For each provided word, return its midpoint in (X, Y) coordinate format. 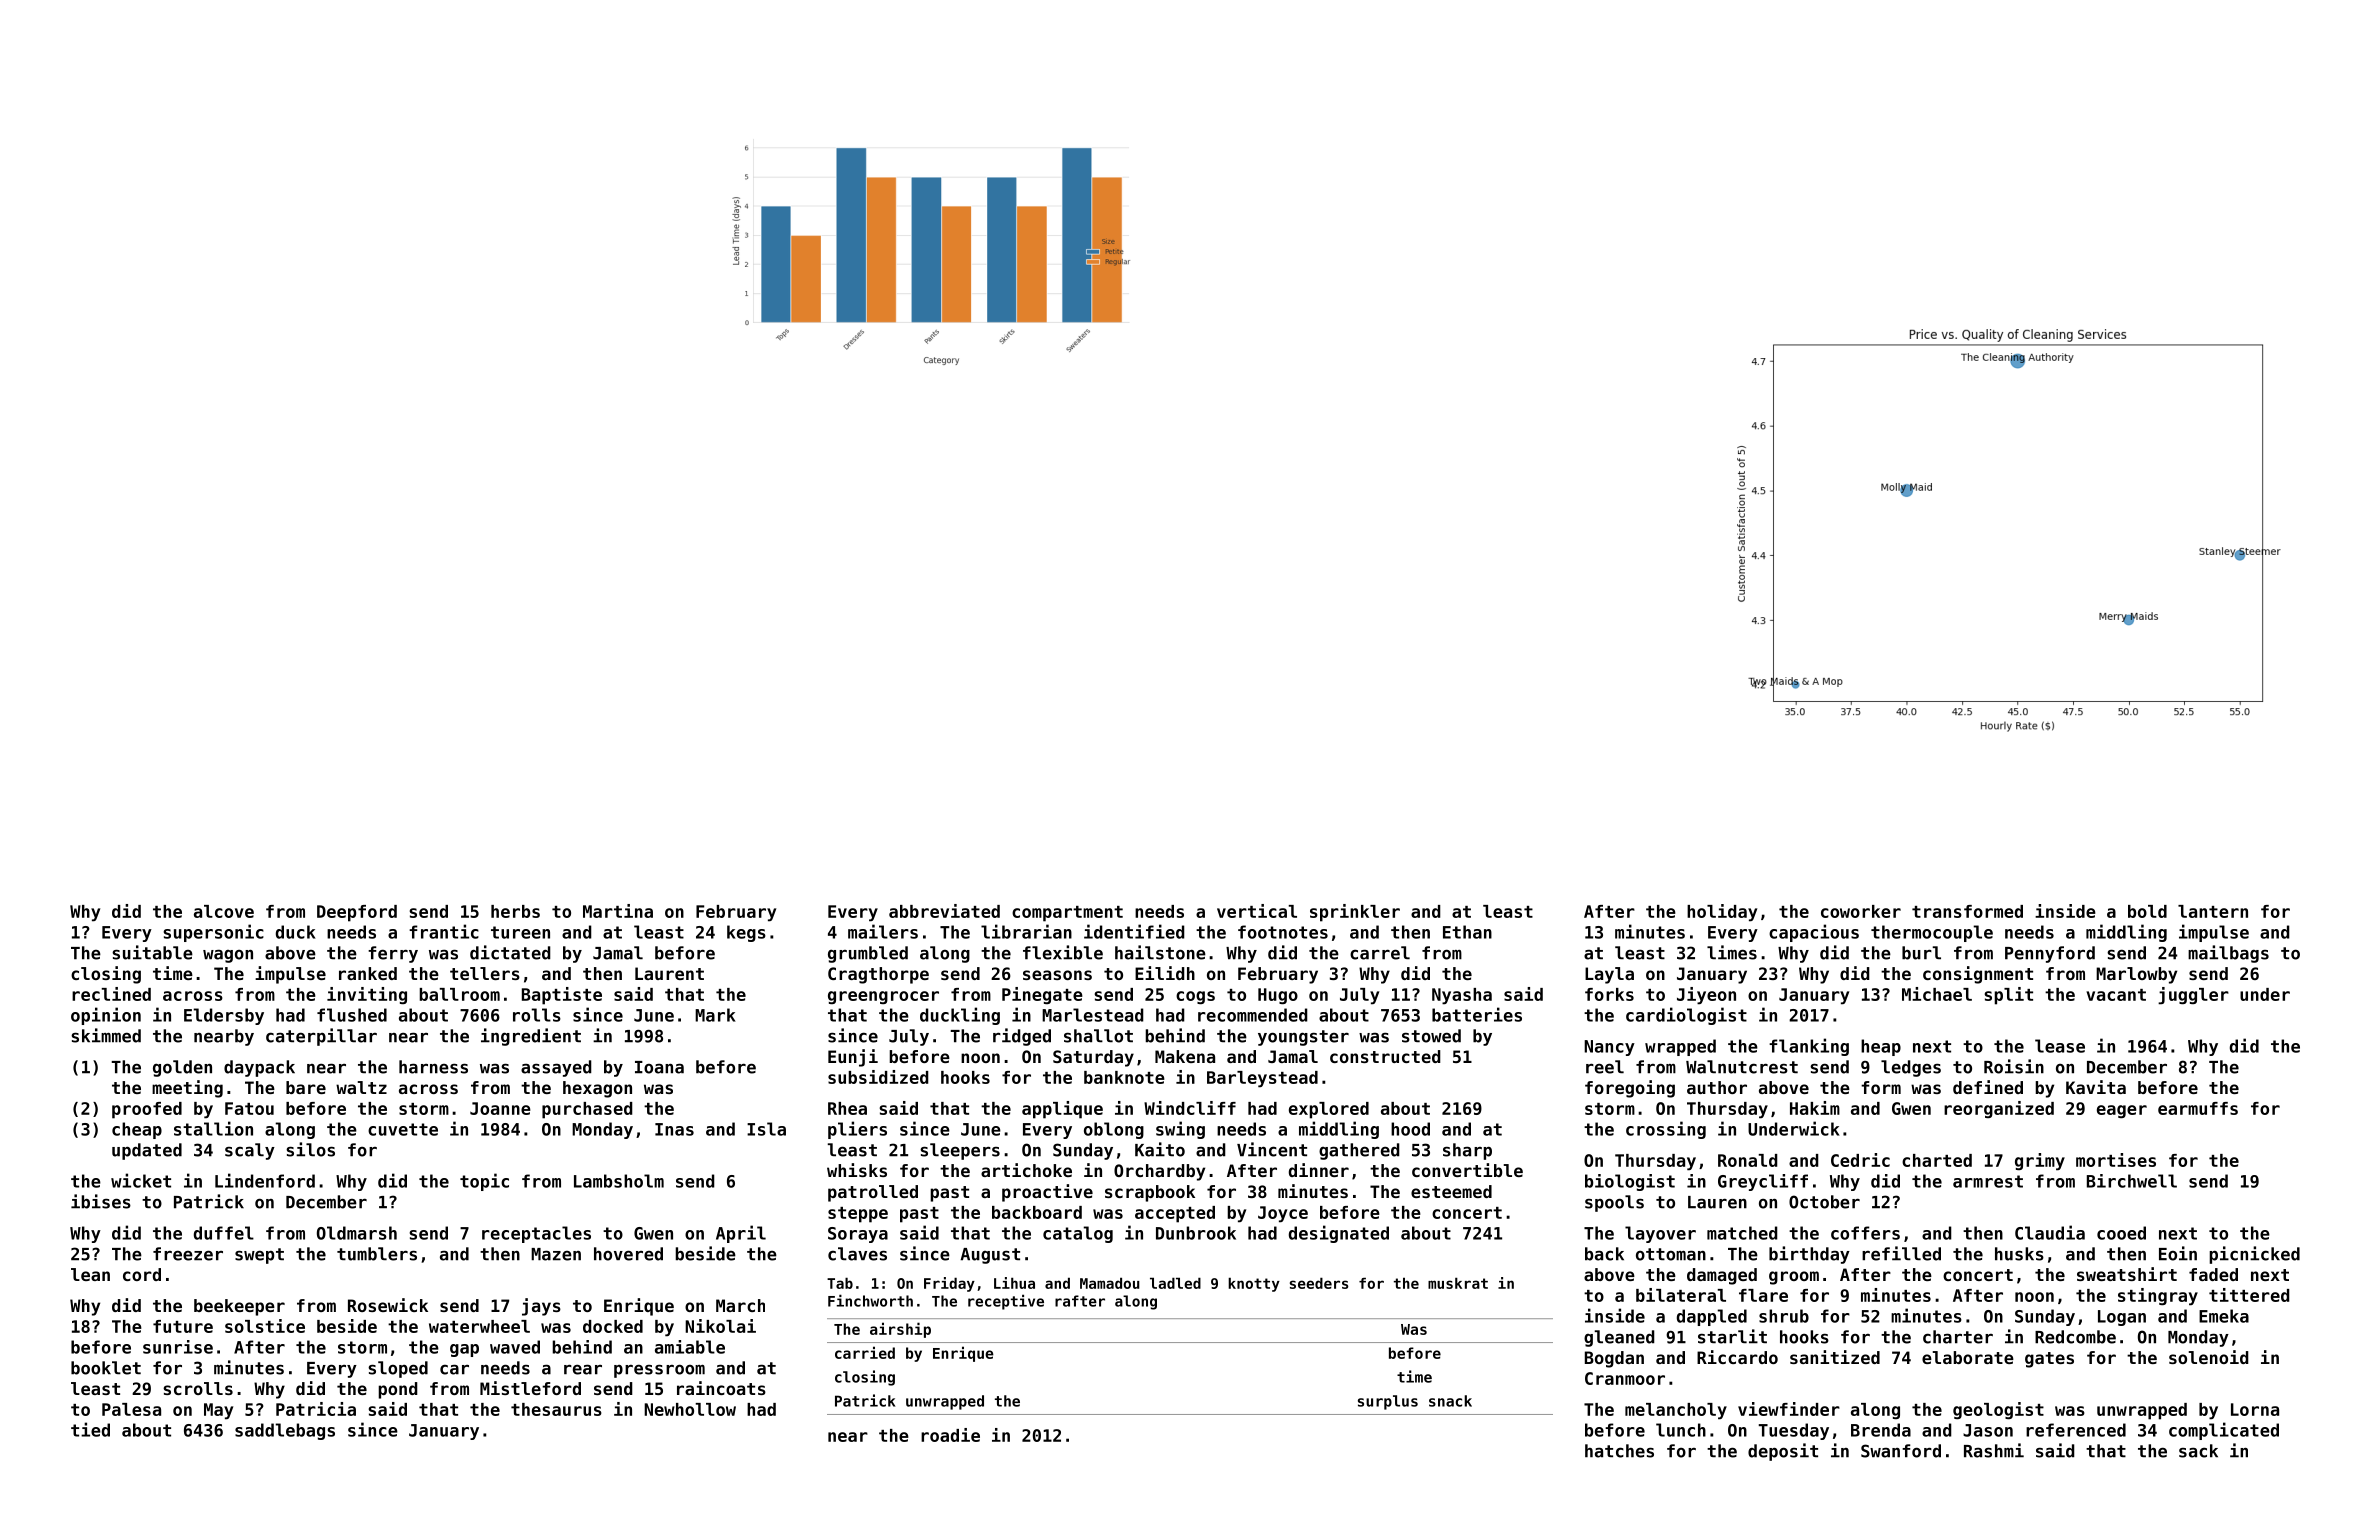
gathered (1359, 1151)
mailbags (2228, 954)
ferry (393, 954)
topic (484, 1182)
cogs (1195, 997)
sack (2198, 1451)
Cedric (1860, 1160)
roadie (950, 1435)
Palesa (131, 1409)
